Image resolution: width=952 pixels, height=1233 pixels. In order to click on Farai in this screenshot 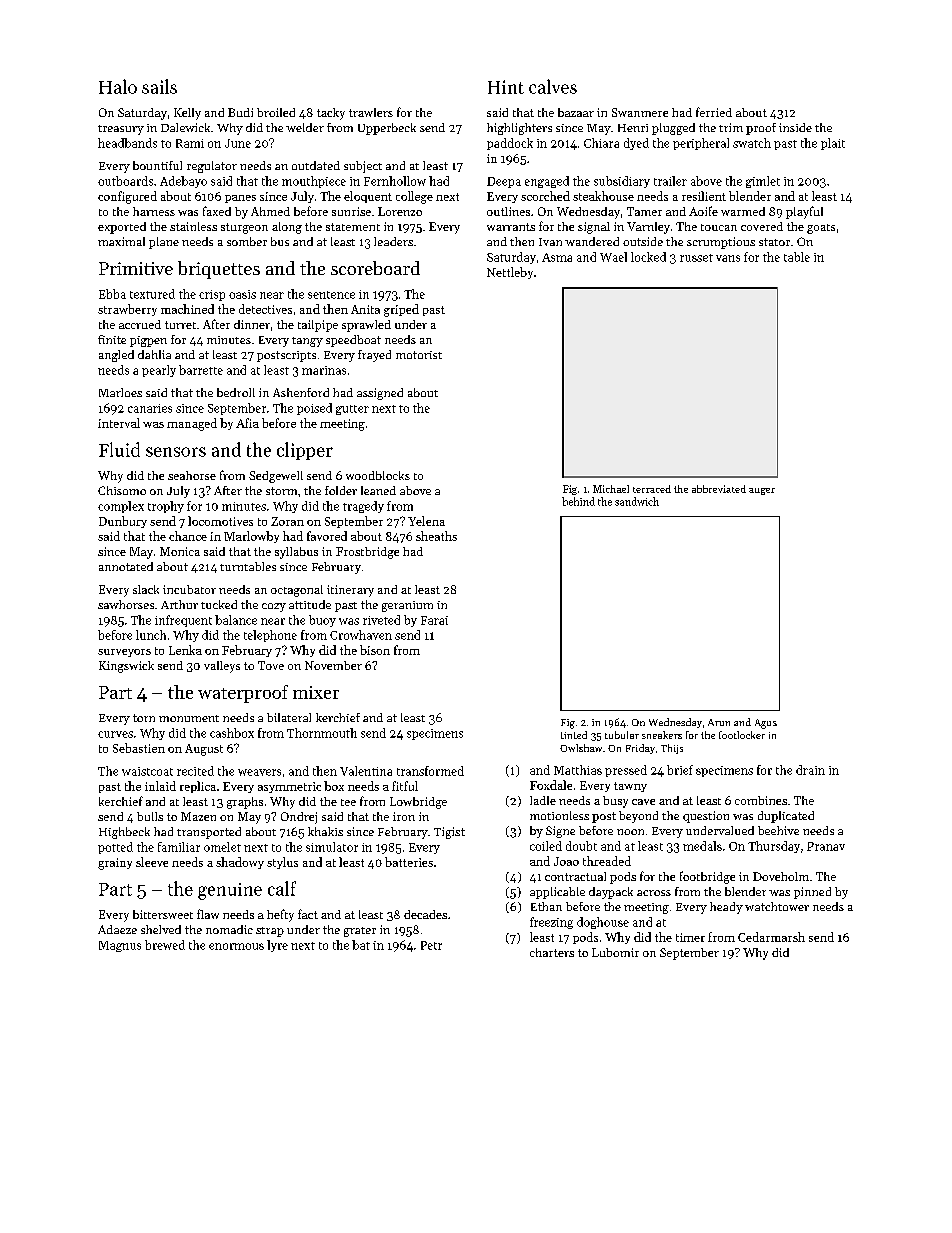, I will do `click(434, 620)`.
